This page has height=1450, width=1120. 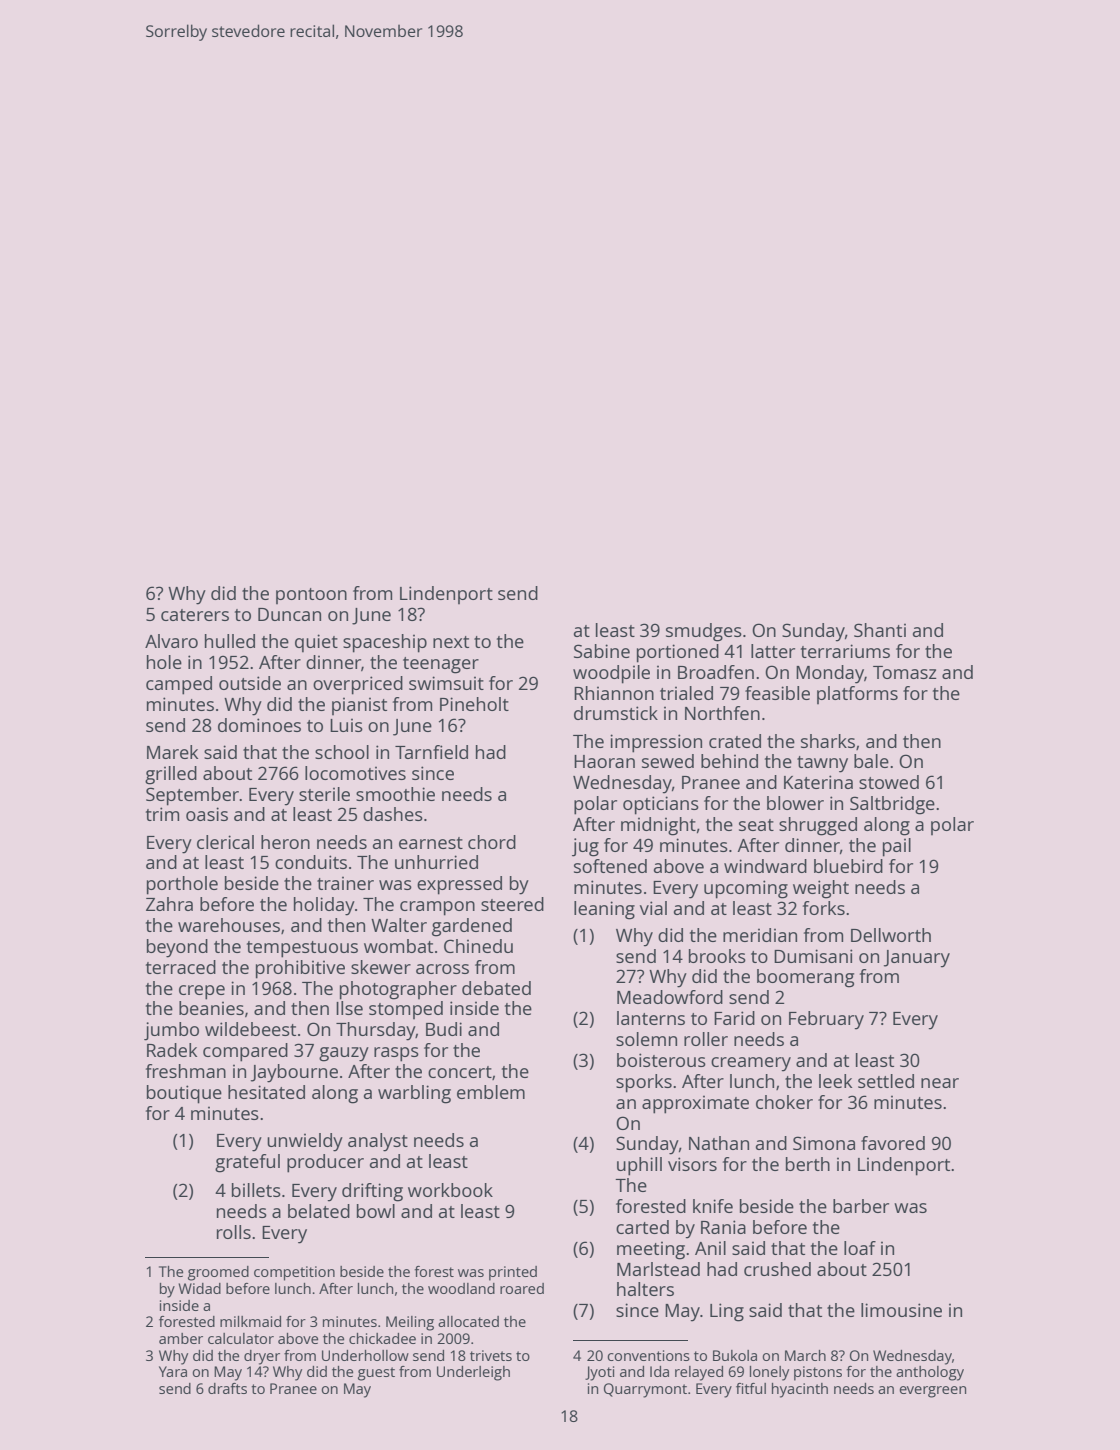 What do you see at coordinates (181, 1338) in the page?
I see `amber` at bounding box center [181, 1338].
